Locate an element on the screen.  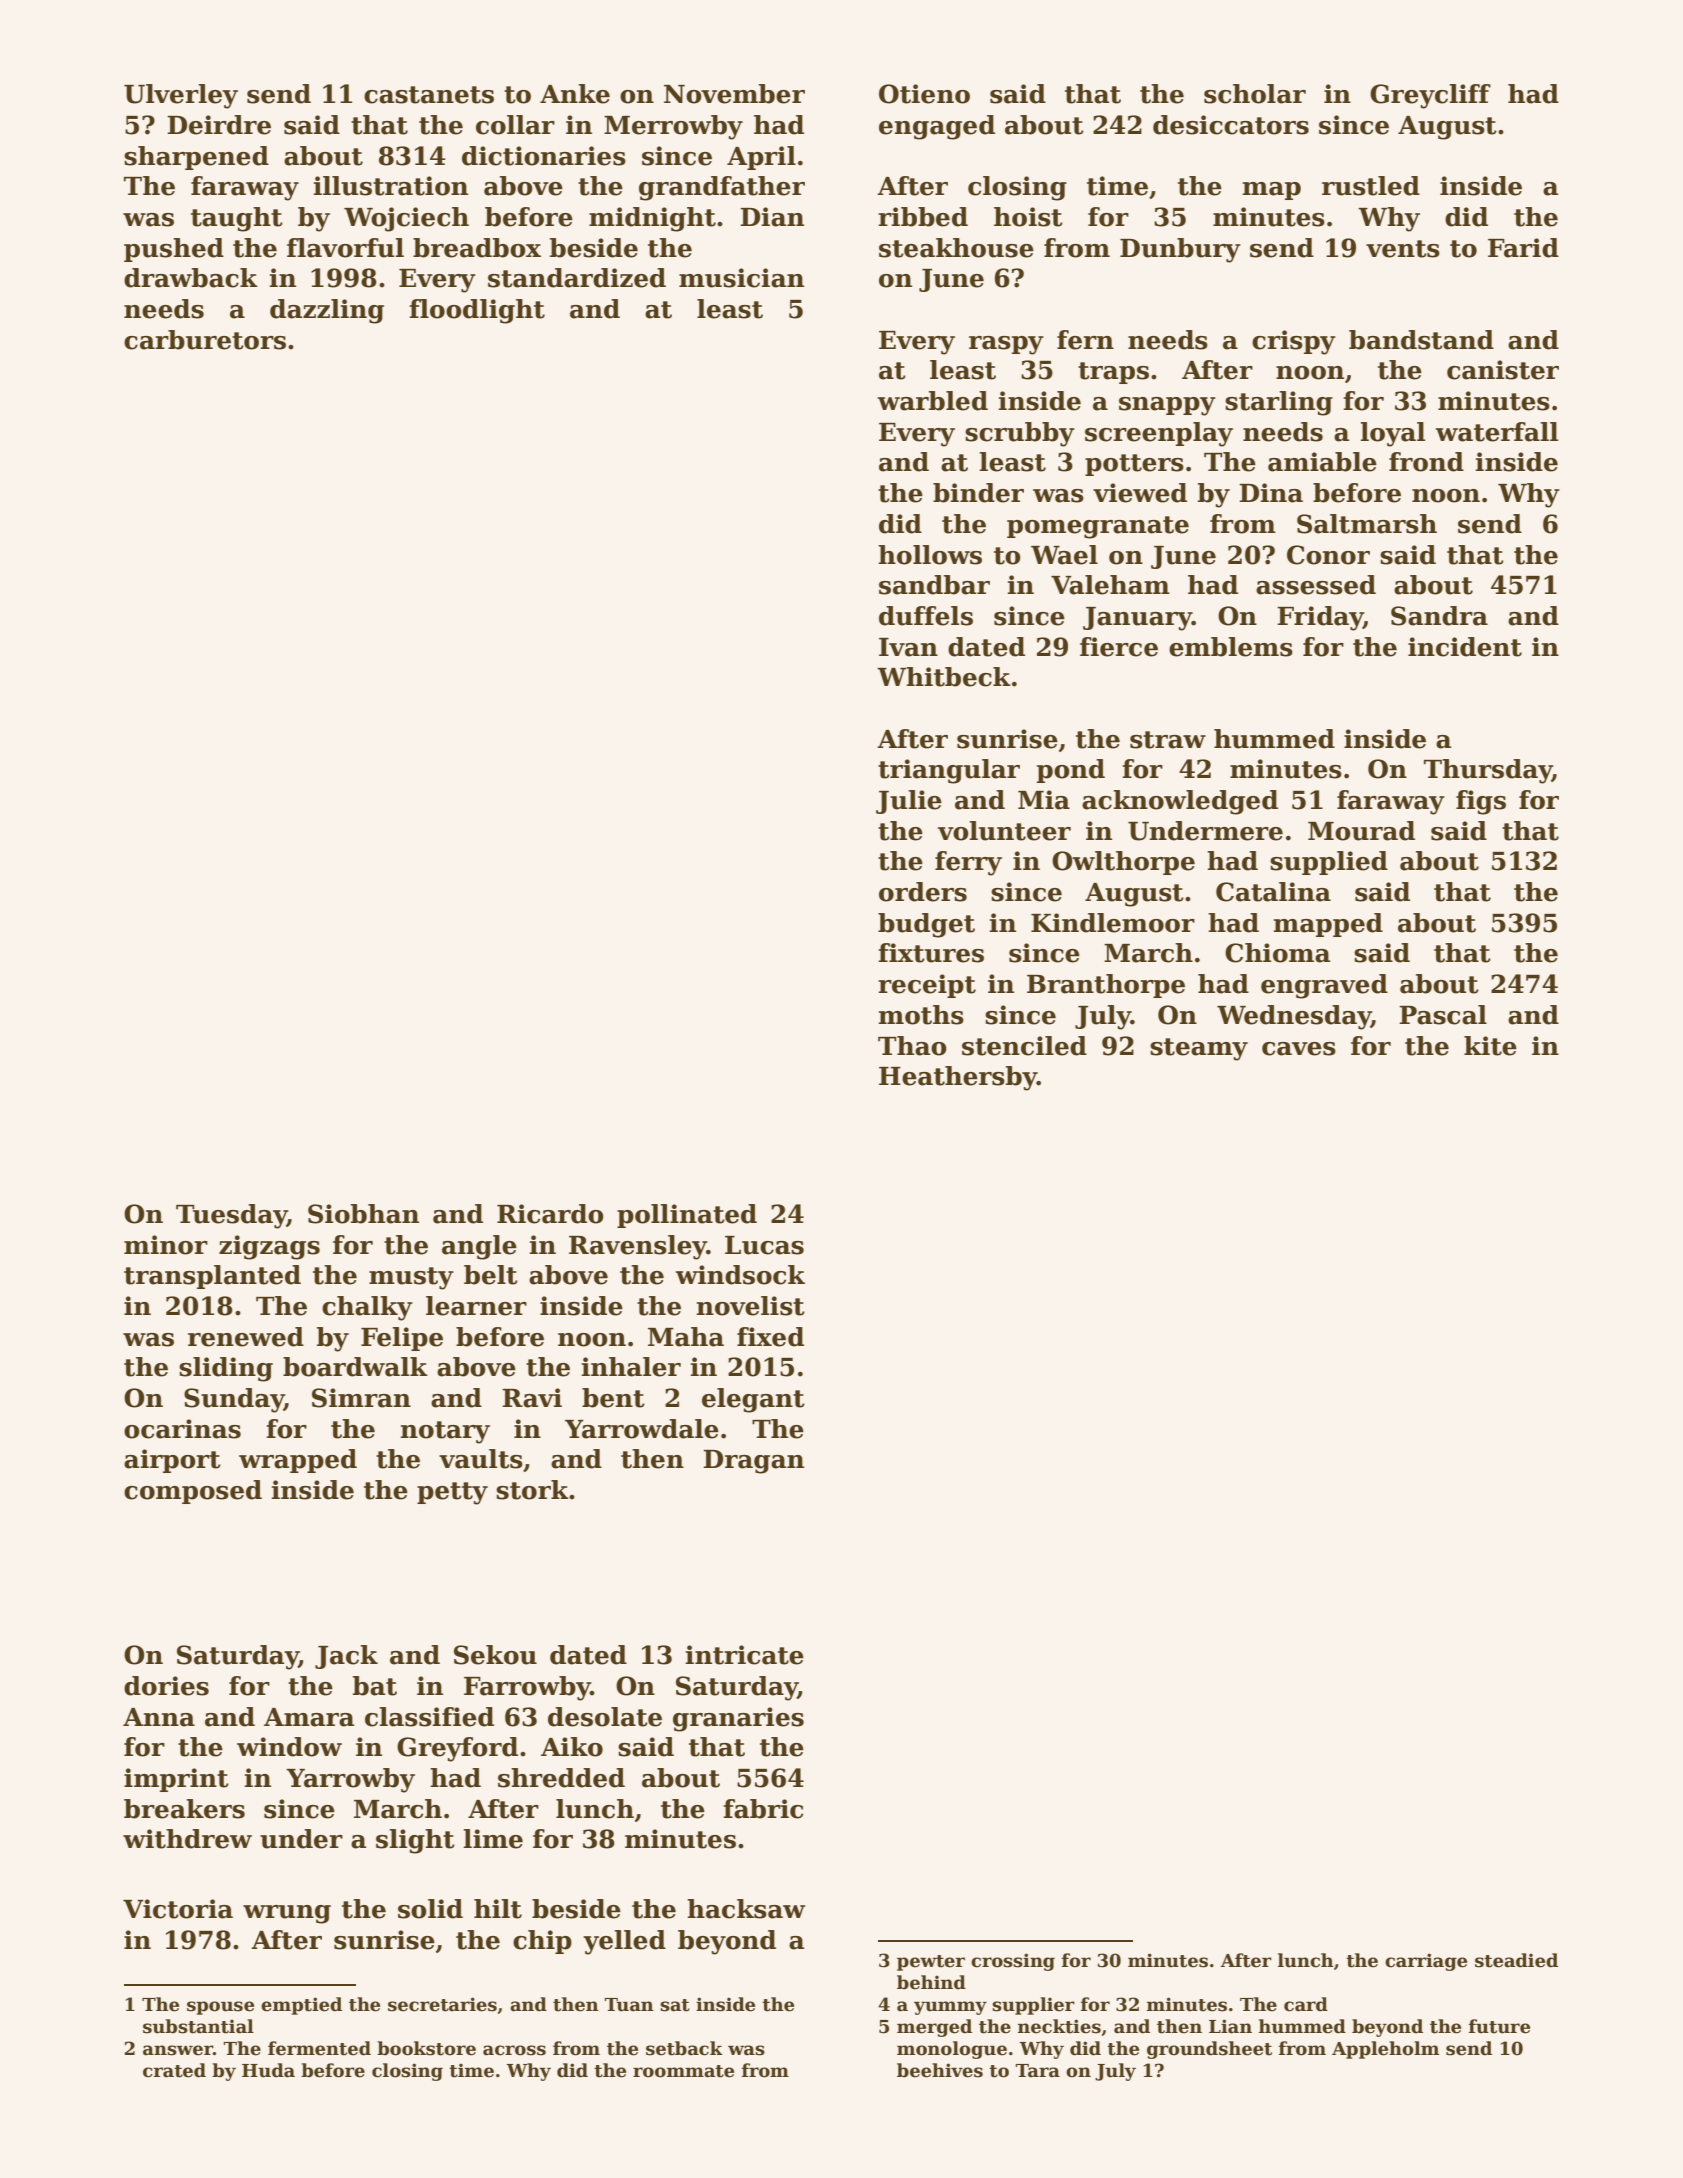
Otieno is located at coordinates (924, 94).
